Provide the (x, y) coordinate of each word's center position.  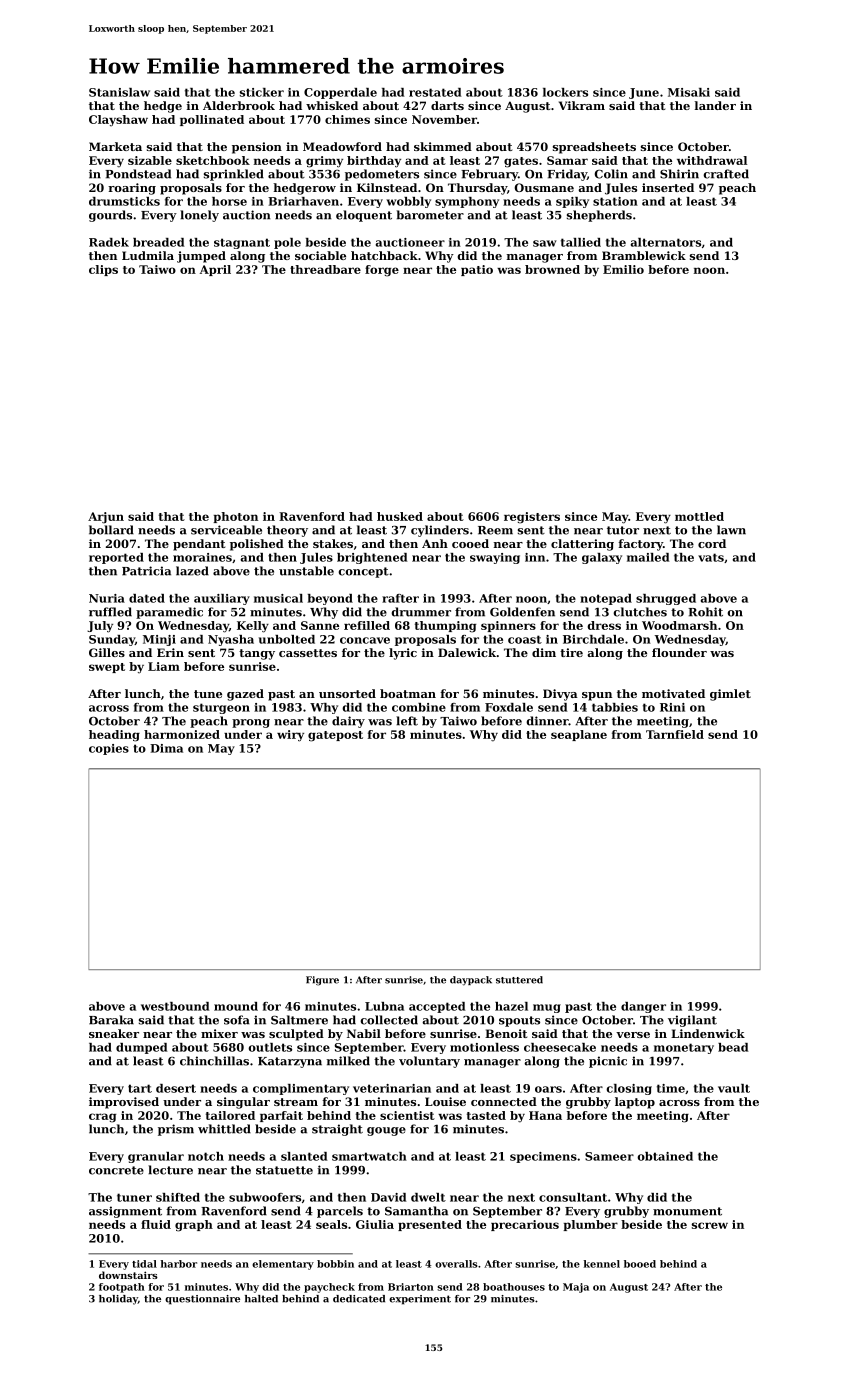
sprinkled (234, 175)
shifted (178, 1197)
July (100, 627)
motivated (673, 693)
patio (477, 270)
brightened (372, 558)
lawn (731, 530)
